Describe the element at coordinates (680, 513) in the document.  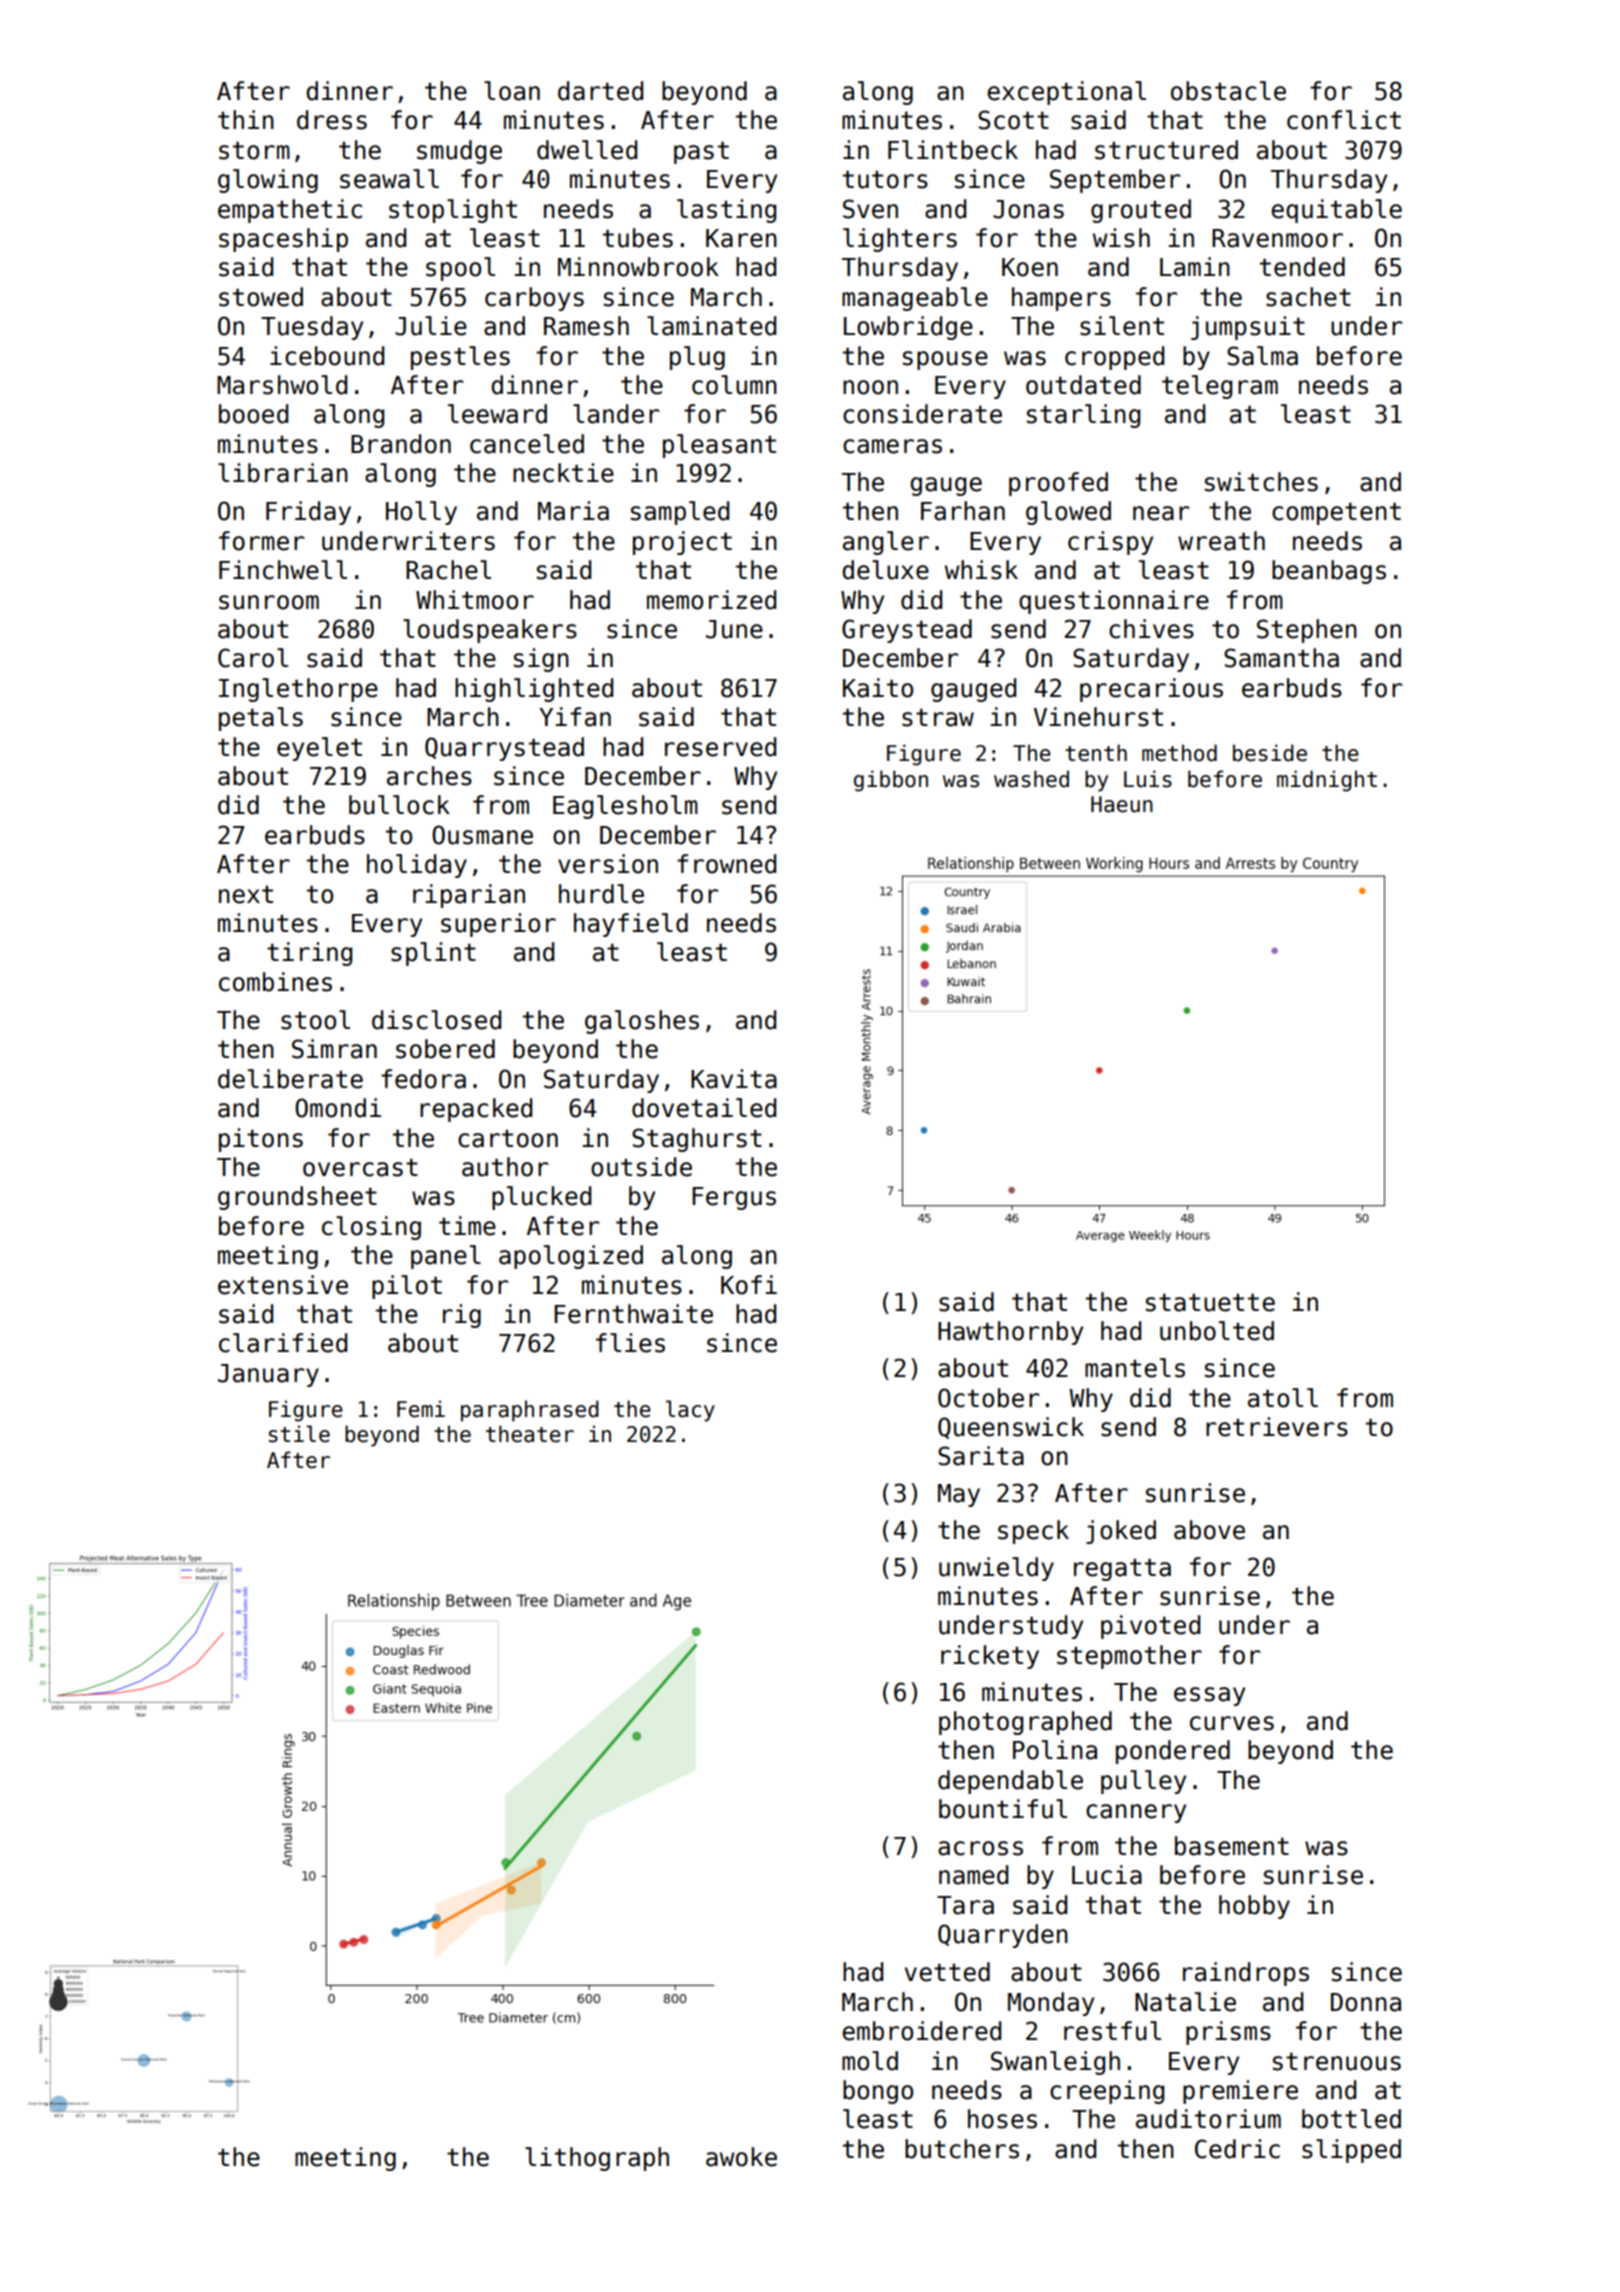
I see `sampled` at that location.
